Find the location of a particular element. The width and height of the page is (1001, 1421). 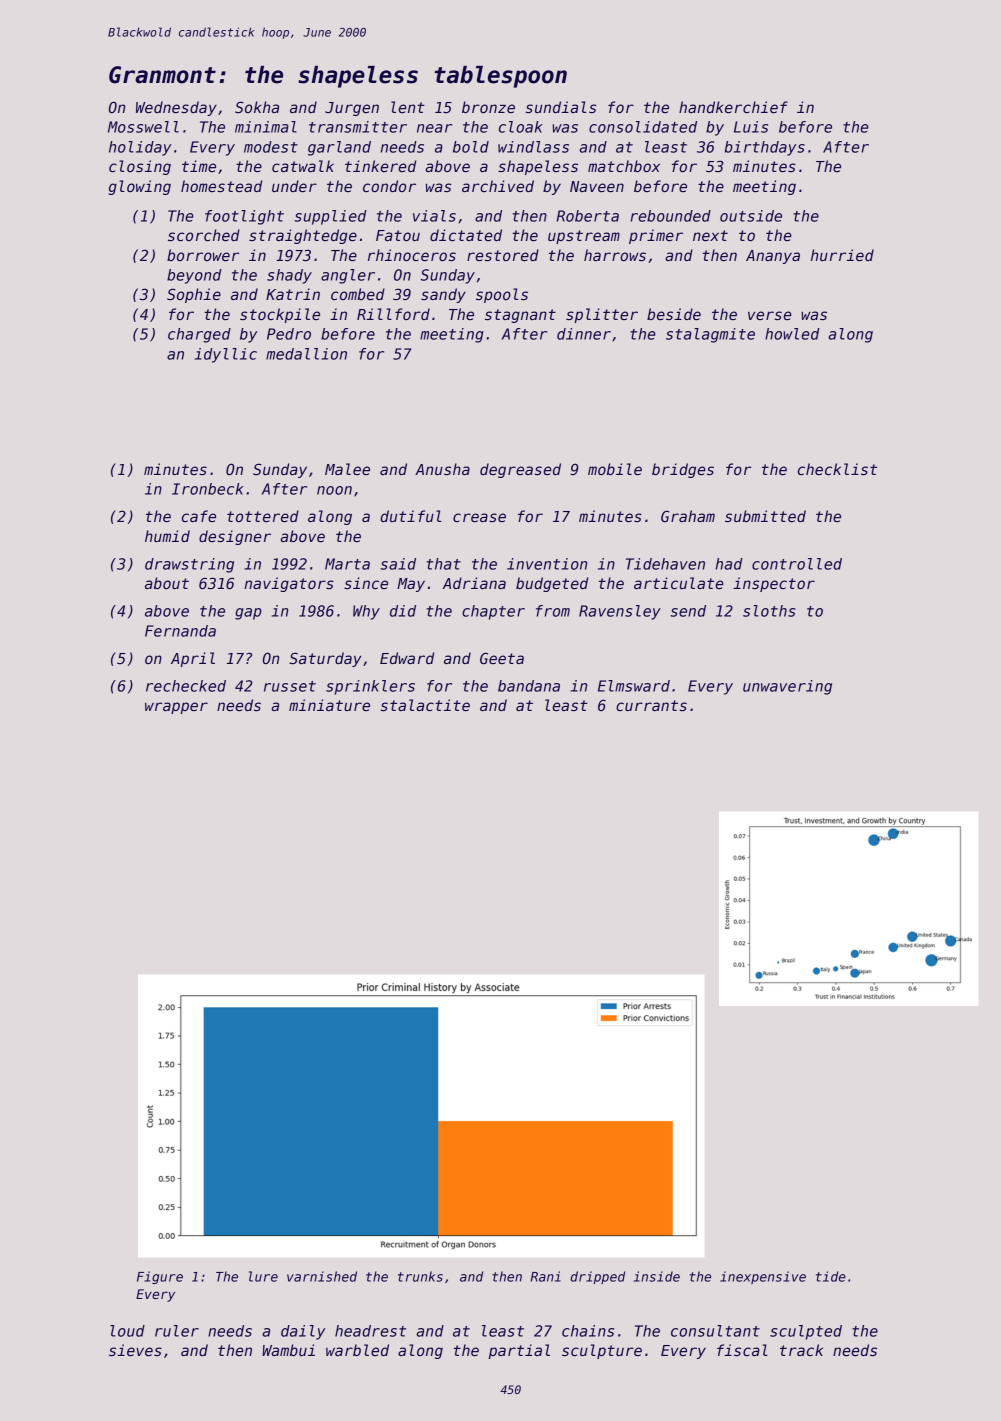

trunks is located at coordinates (420, 1276).
